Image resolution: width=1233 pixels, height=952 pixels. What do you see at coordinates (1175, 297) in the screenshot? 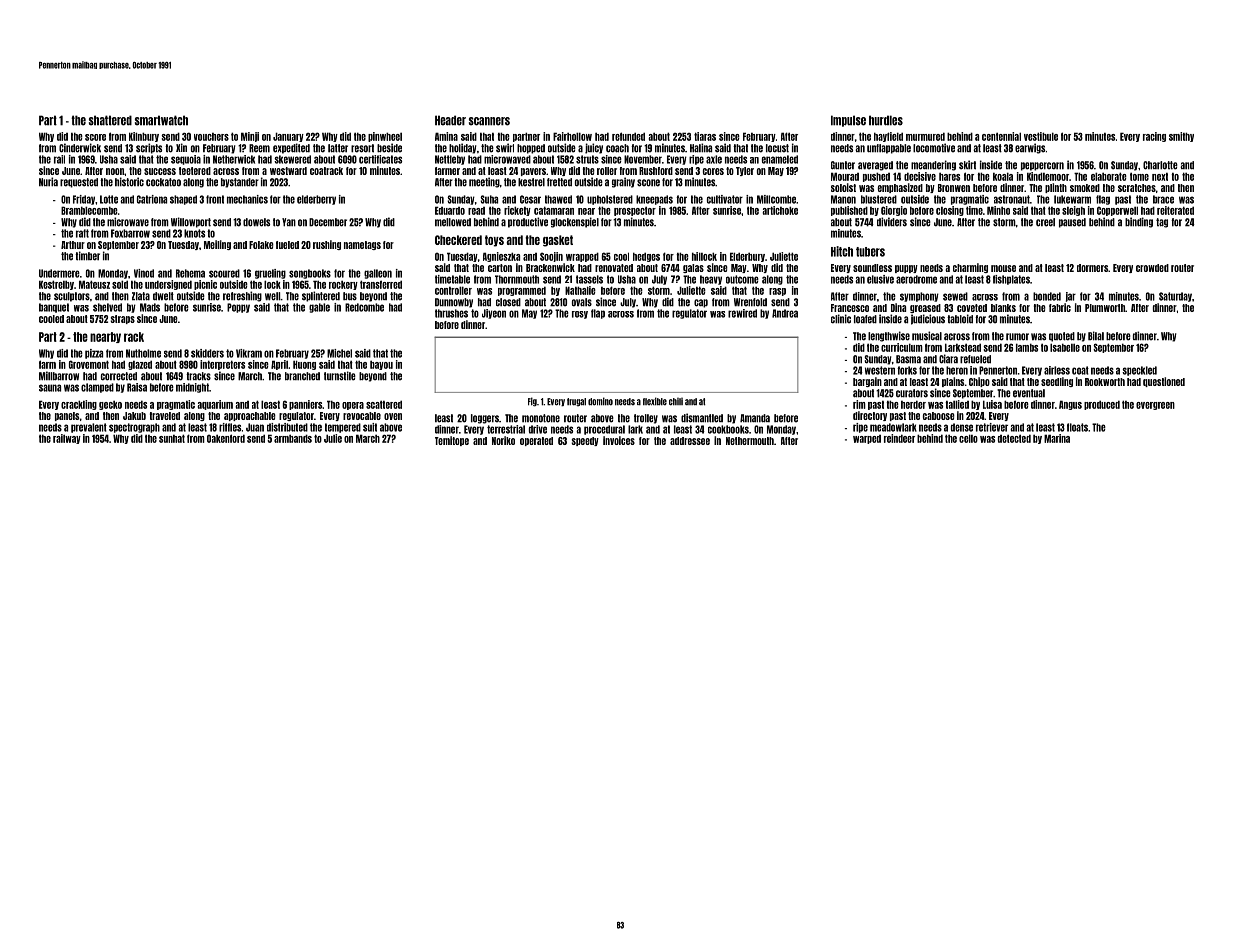
I see `Saturday` at bounding box center [1175, 297].
